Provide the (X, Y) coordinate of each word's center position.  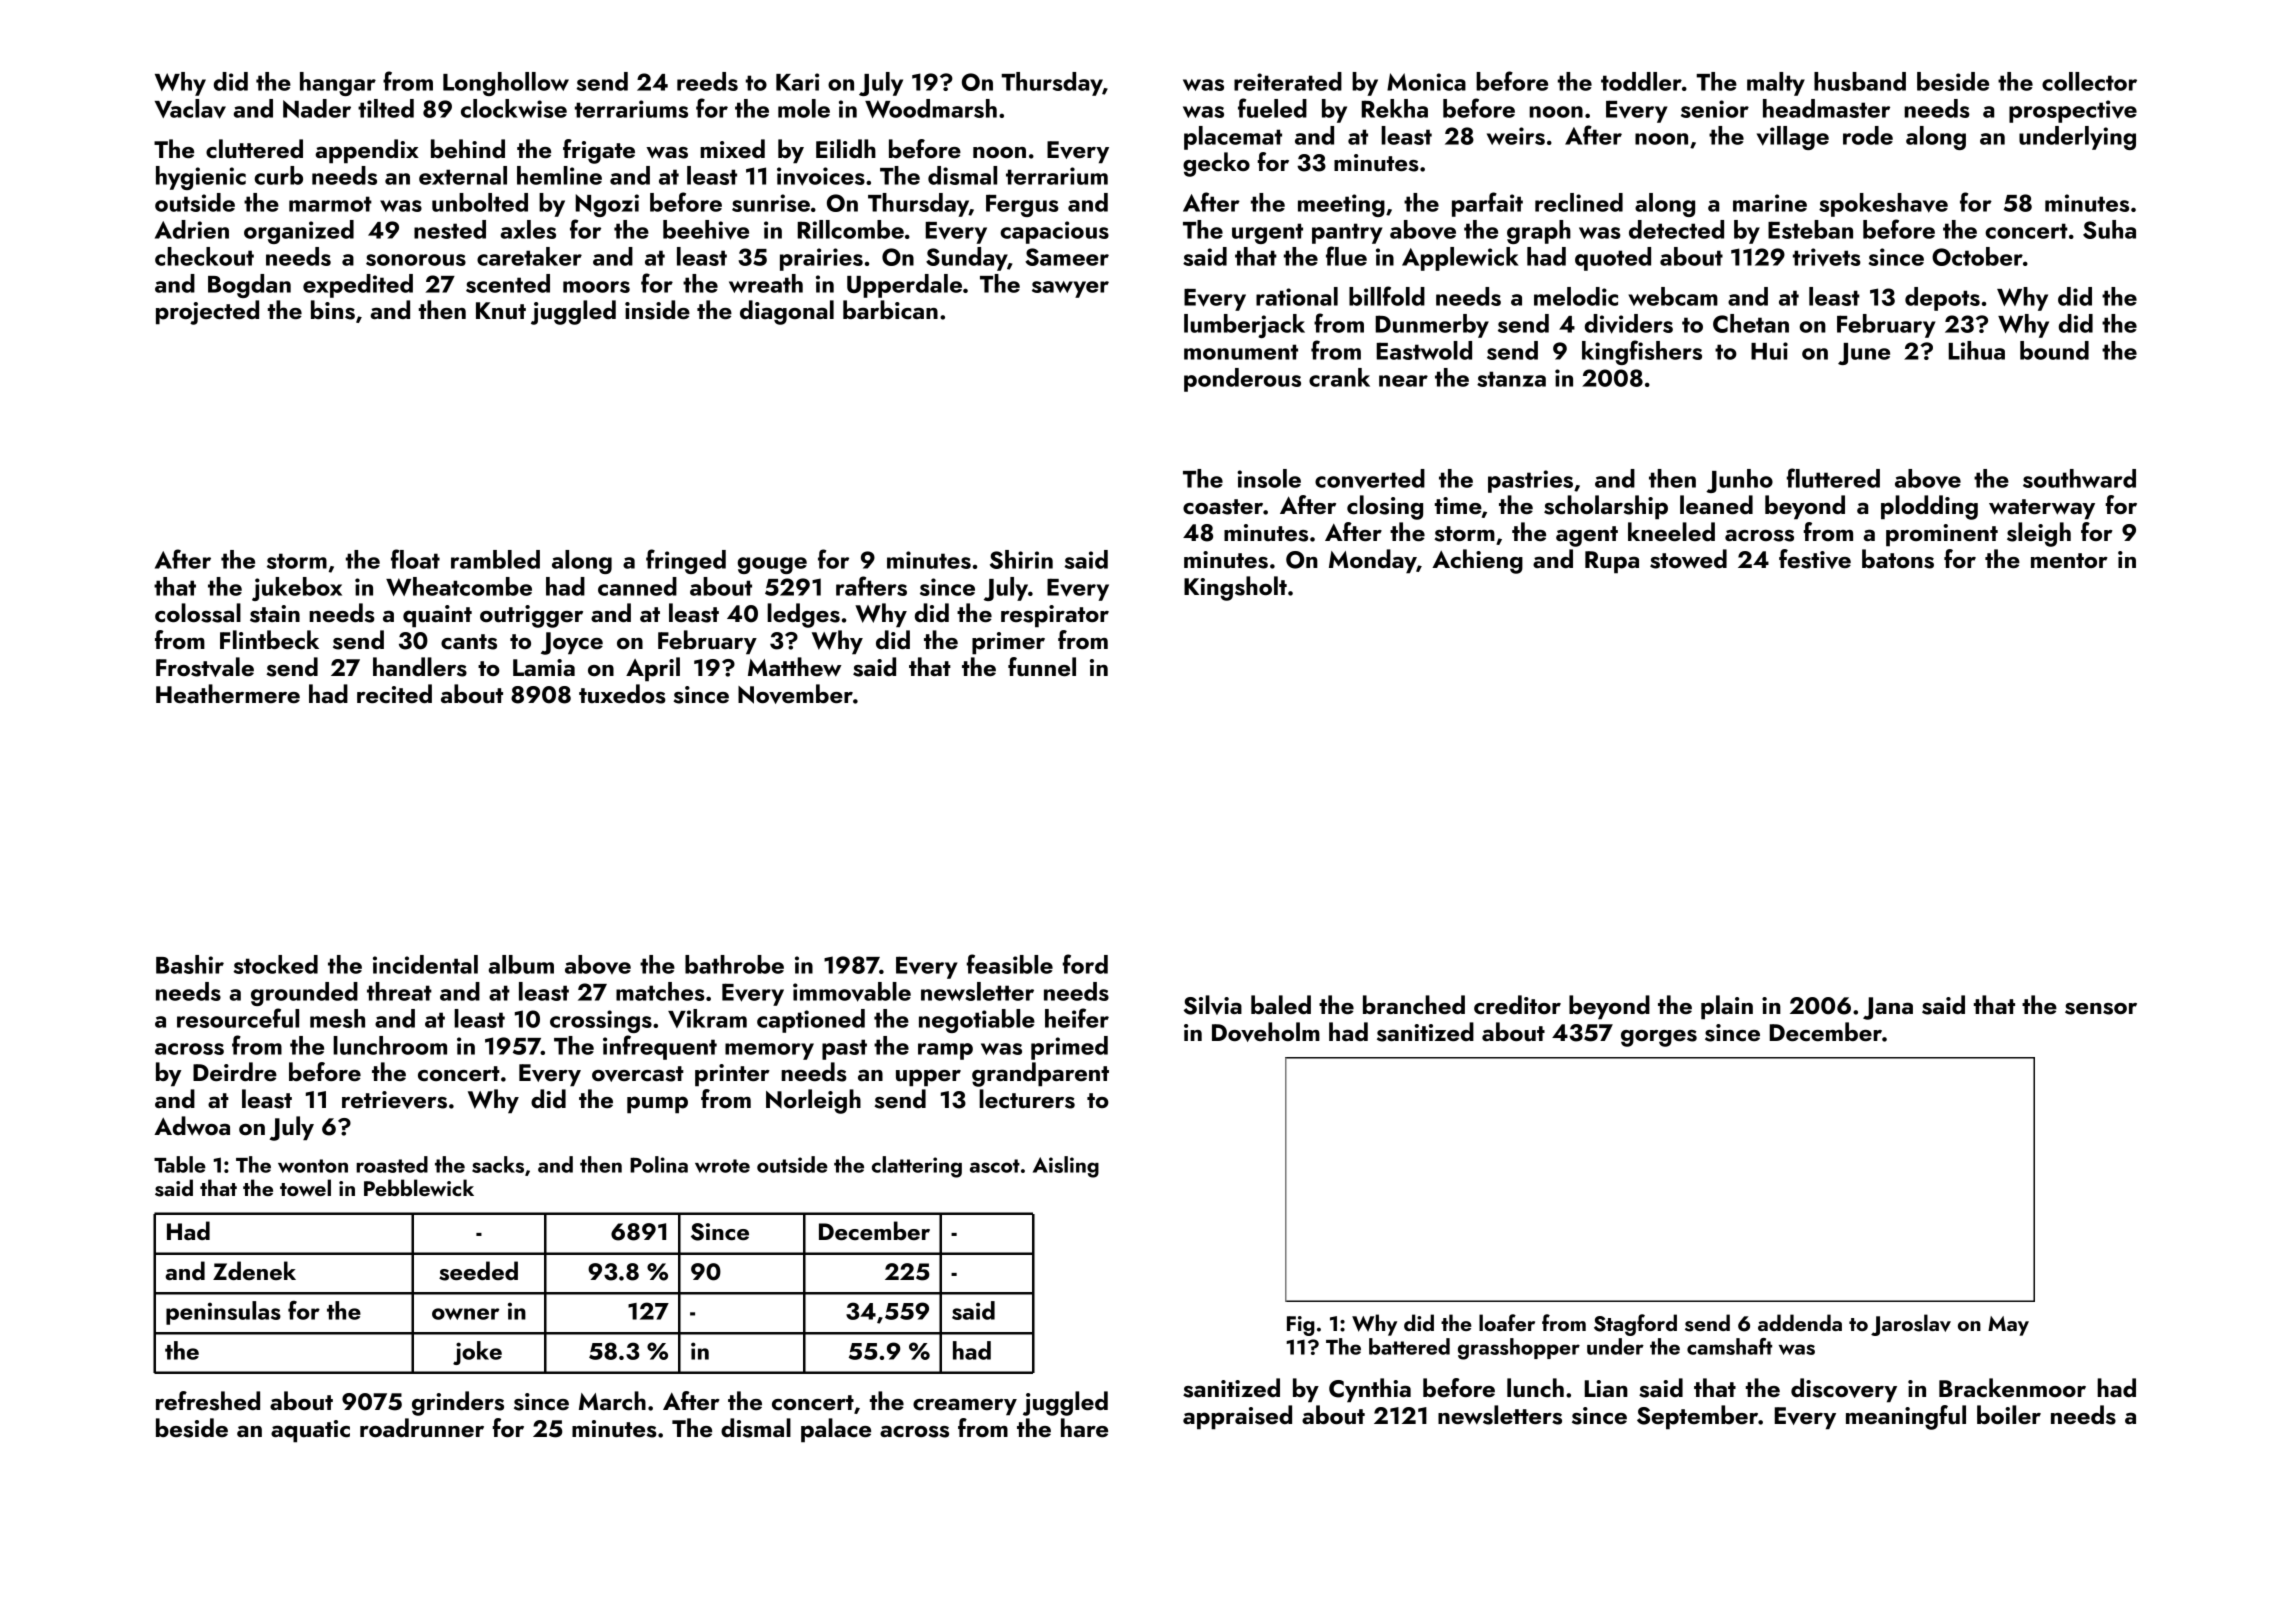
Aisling (1066, 1167)
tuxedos (622, 694)
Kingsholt (1235, 588)
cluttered (254, 149)
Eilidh (846, 148)
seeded (478, 1271)
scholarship (1606, 507)
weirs (1516, 136)
